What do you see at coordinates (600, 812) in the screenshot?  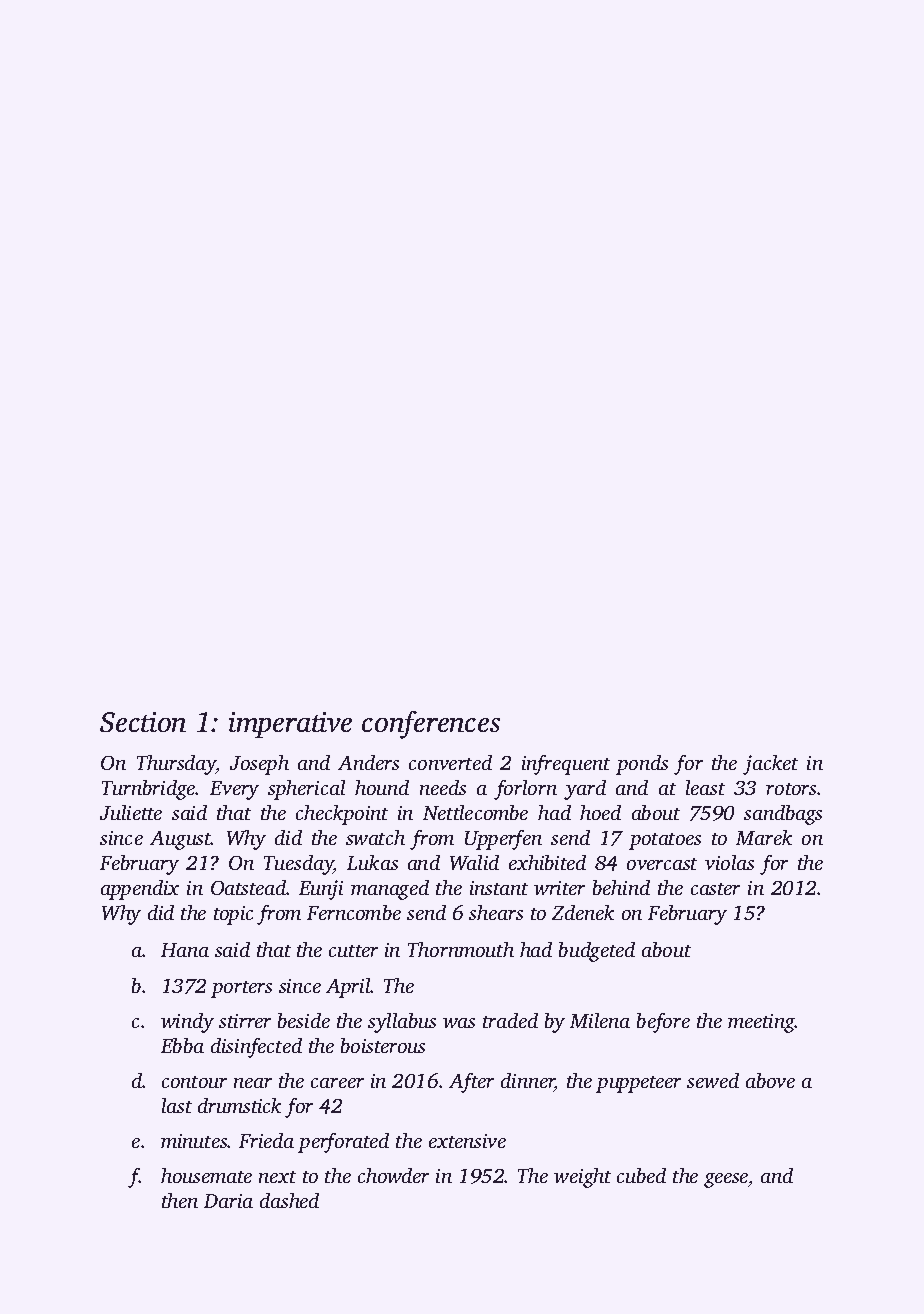 I see `hoed` at bounding box center [600, 812].
